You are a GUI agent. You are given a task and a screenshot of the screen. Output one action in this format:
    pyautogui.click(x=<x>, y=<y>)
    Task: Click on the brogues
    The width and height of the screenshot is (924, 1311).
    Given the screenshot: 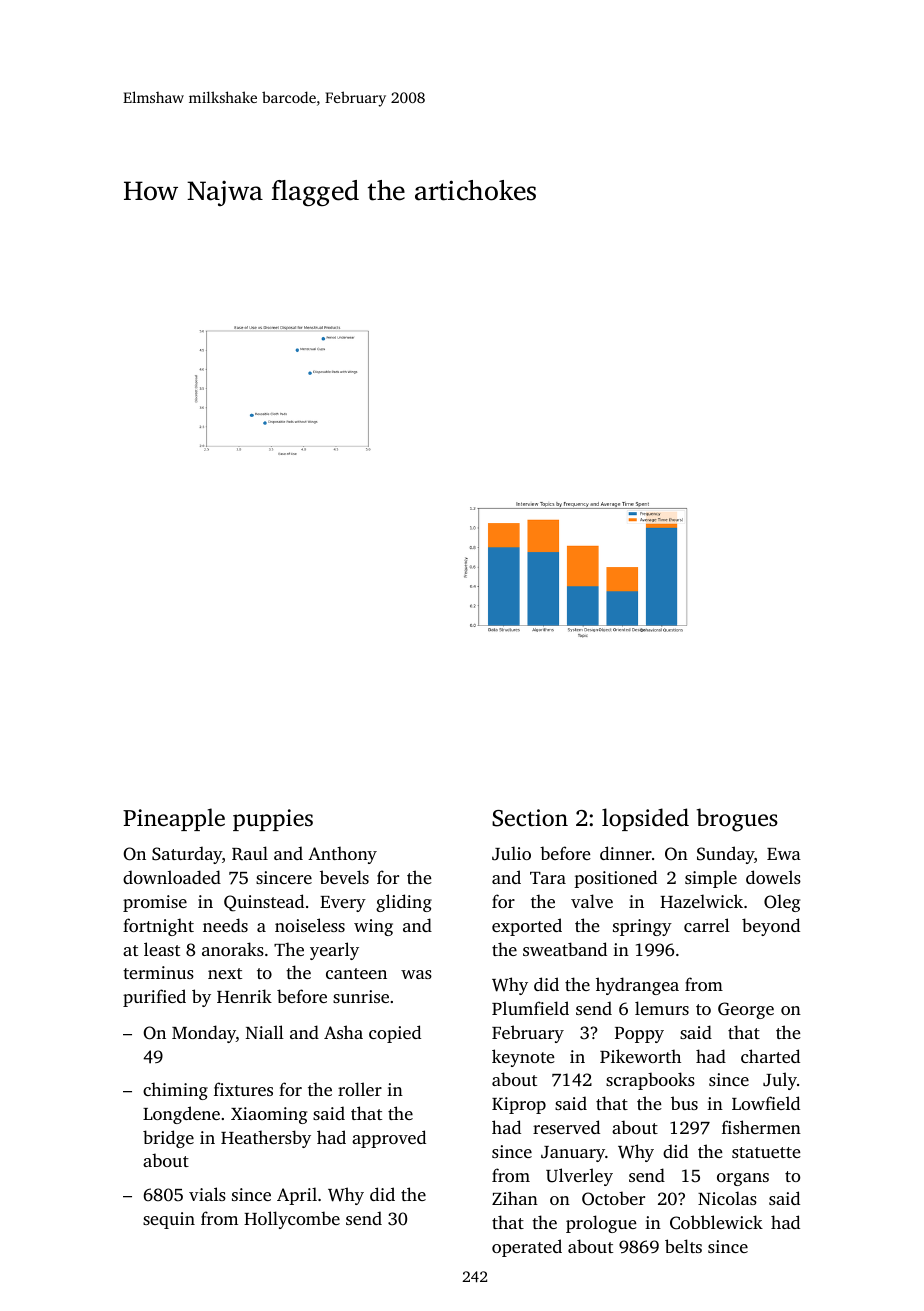 What is the action you would take?
    pyautogui.click(x=737, y=820)
